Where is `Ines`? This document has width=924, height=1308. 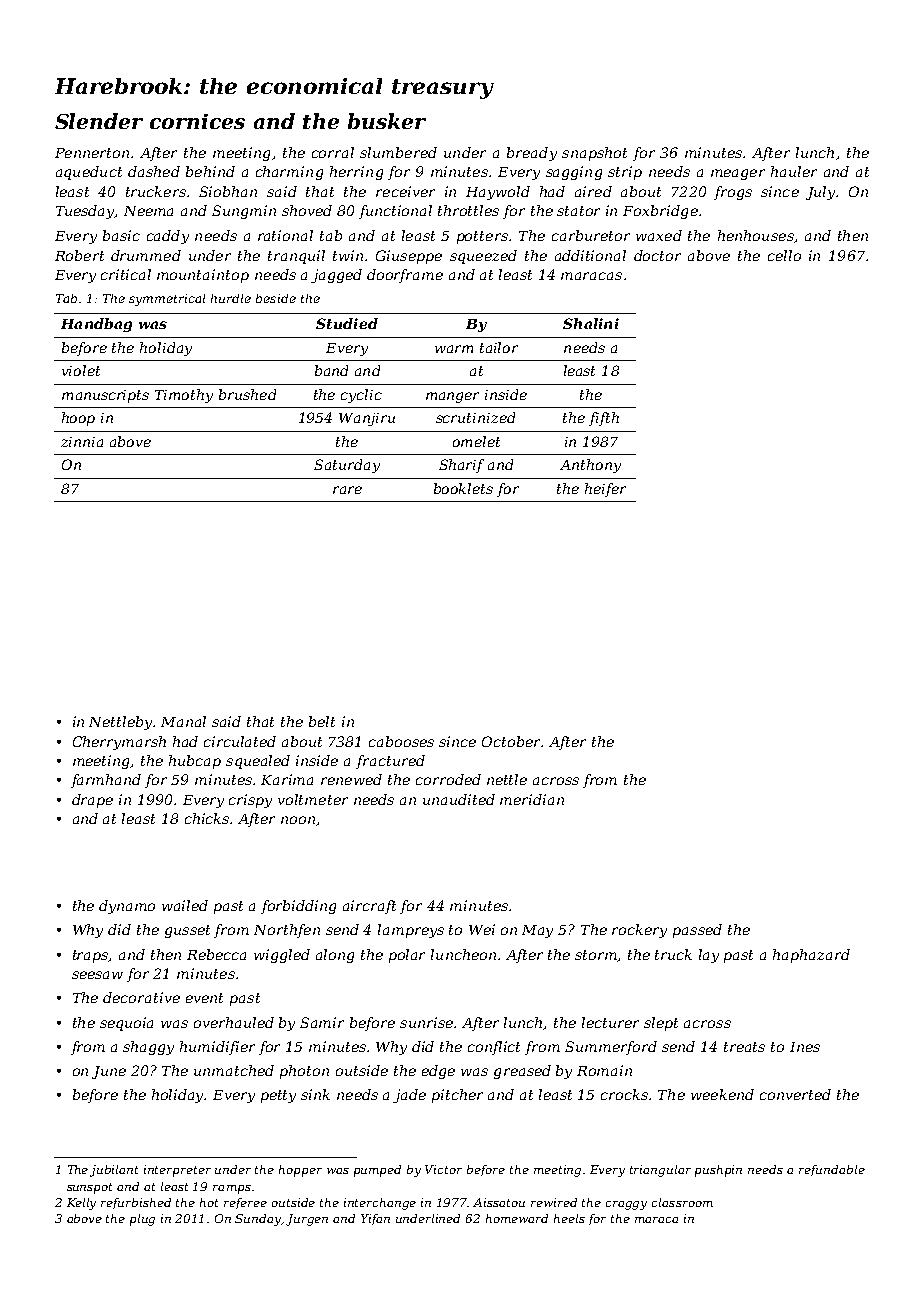
Ines is located at coordinates (805, 1047).
